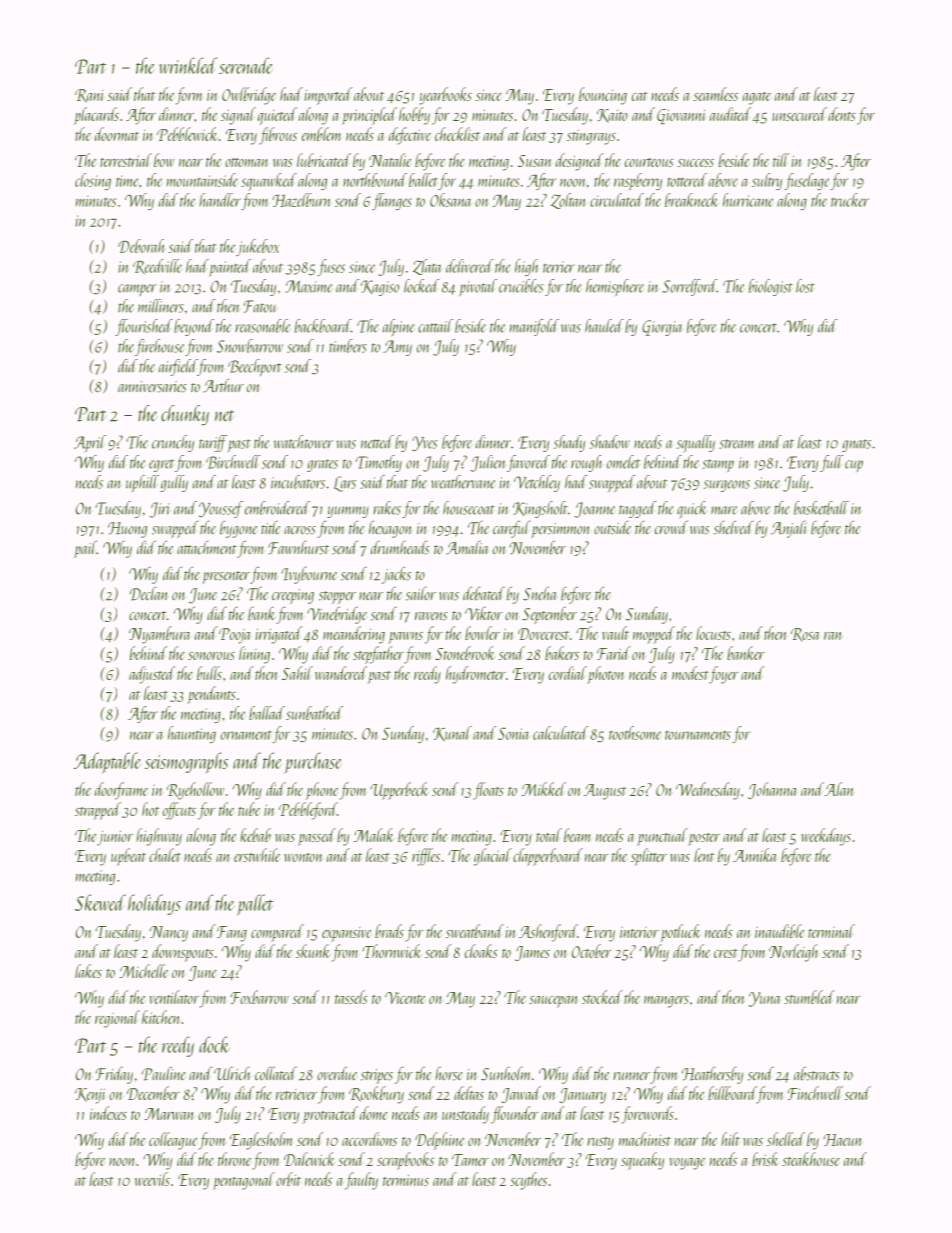 This image has height=1233, width=952. What do you see at coordinates (757, 98) in the image?
I see `agate` at bounding box center [757, 98].
